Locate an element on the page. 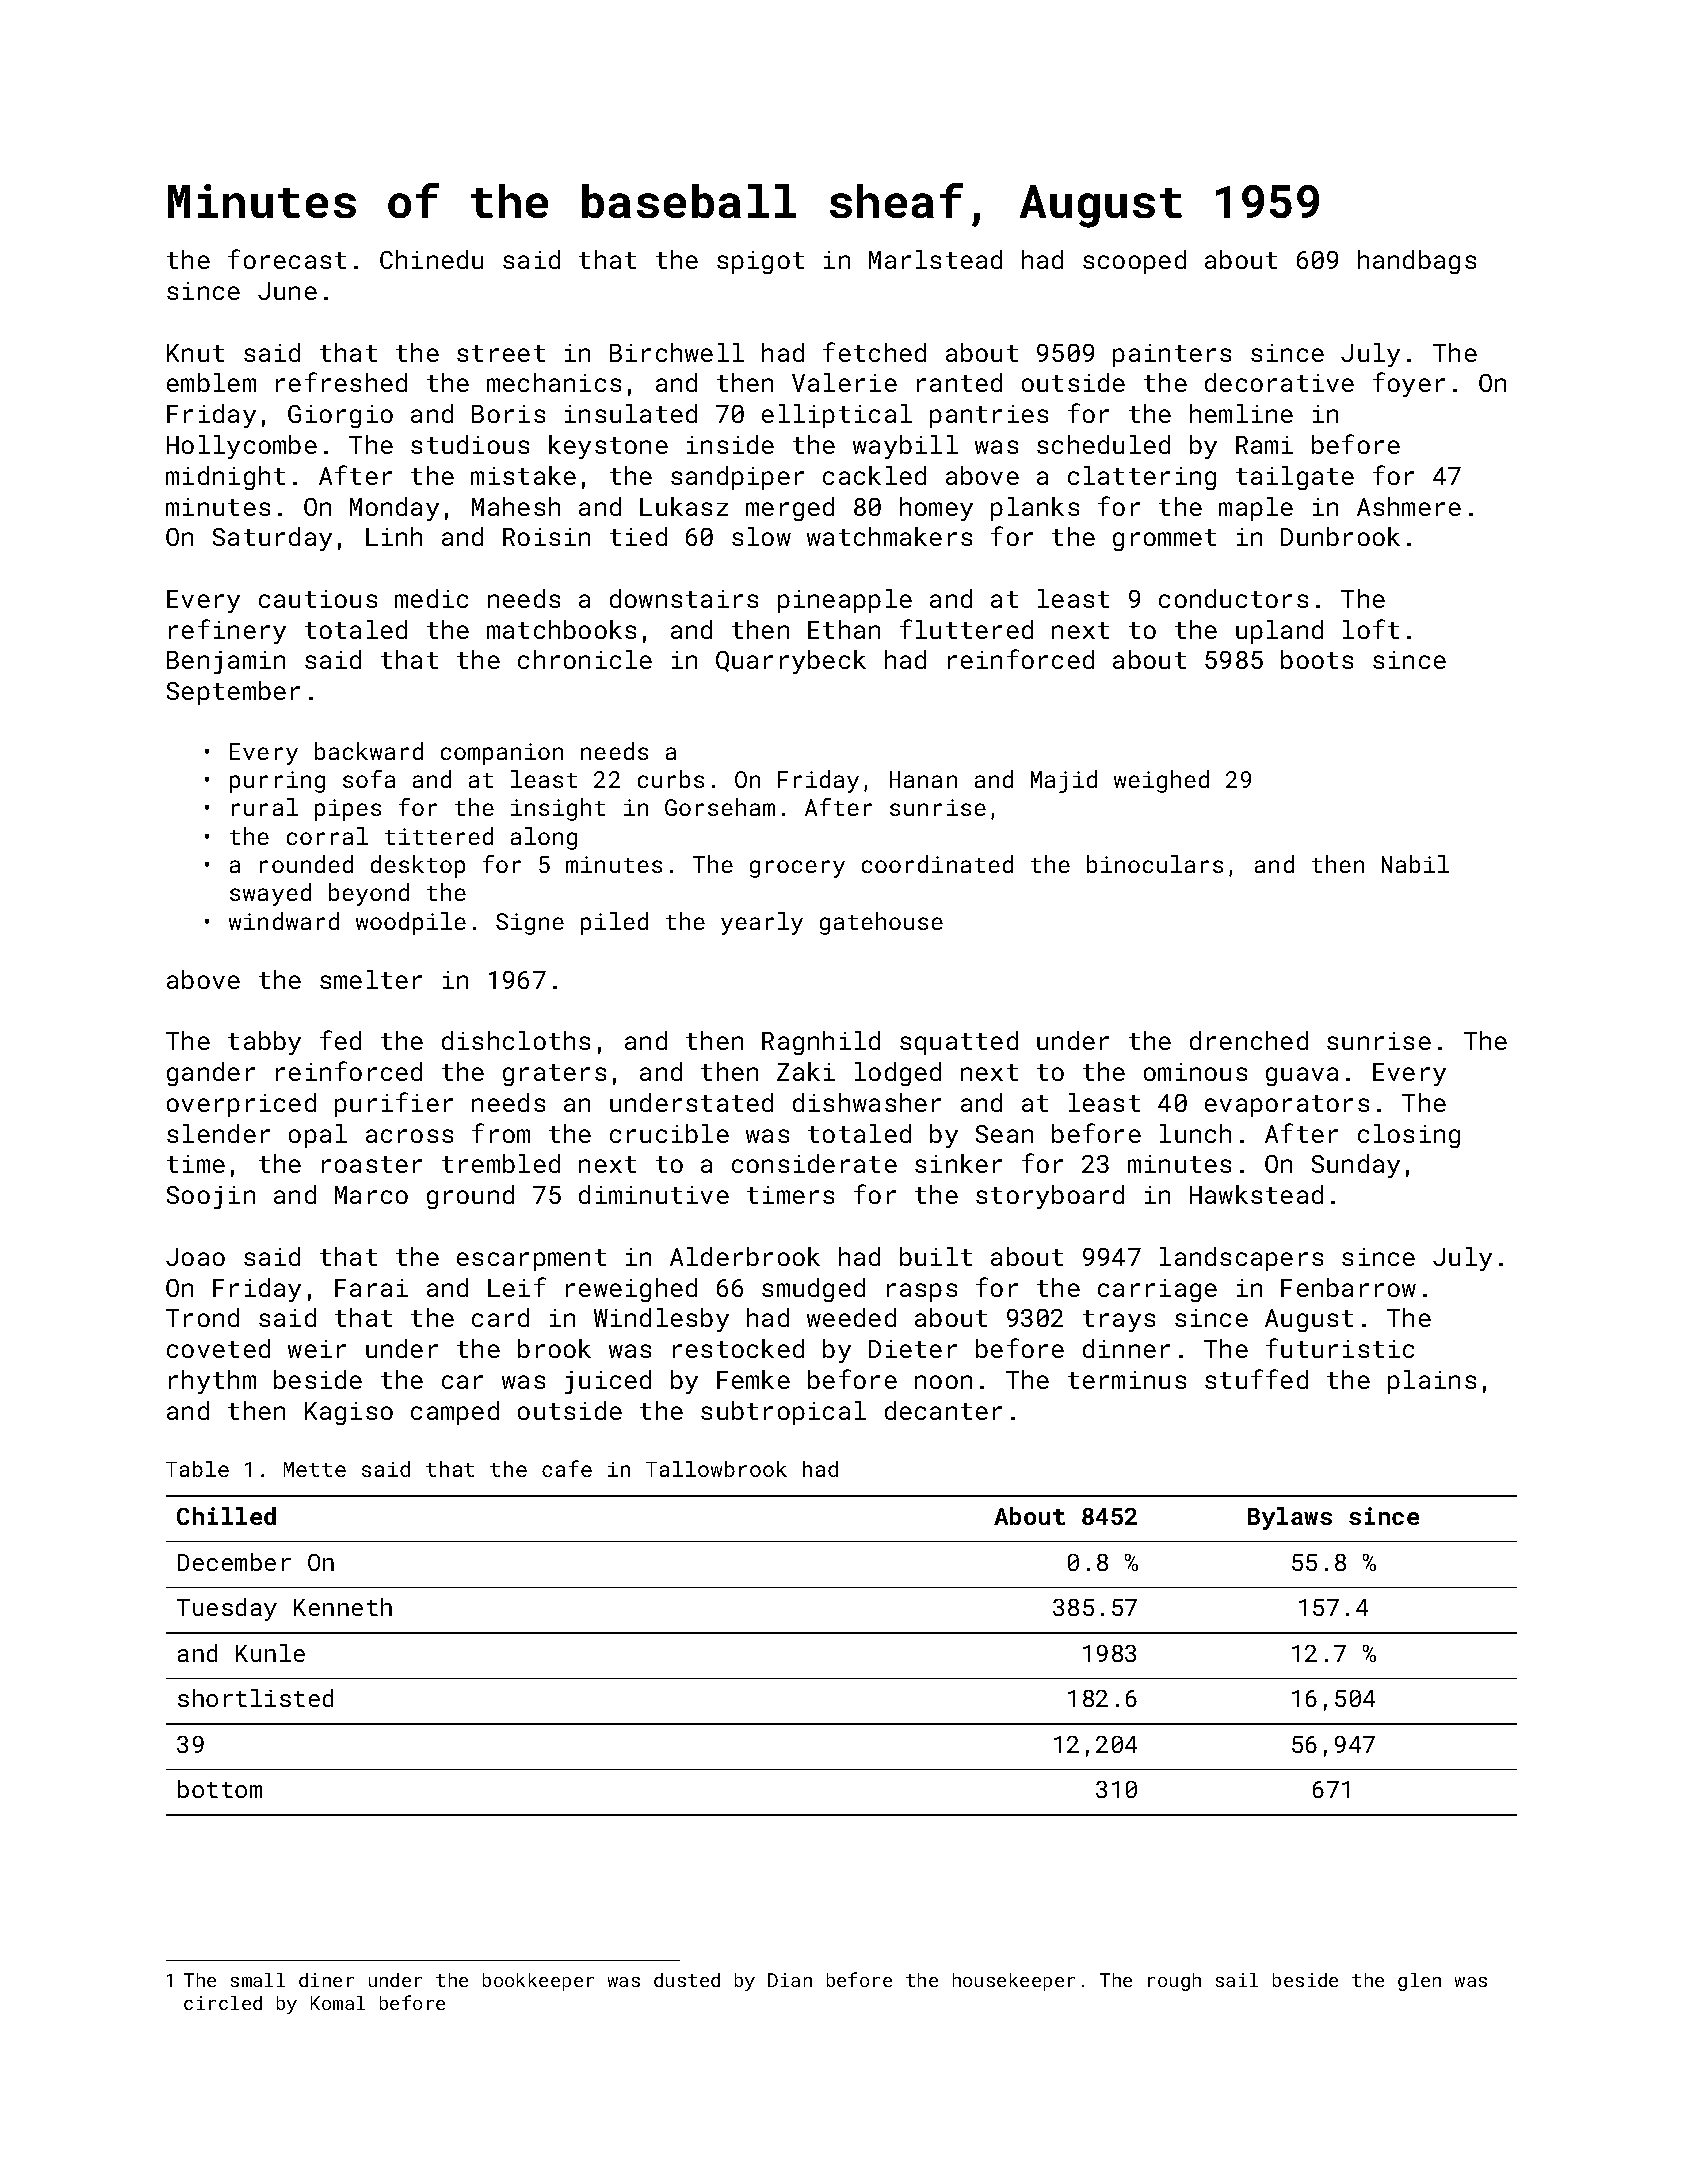 This document has height=2178, width=1683. loft is located at coordinates (1371, 629).
